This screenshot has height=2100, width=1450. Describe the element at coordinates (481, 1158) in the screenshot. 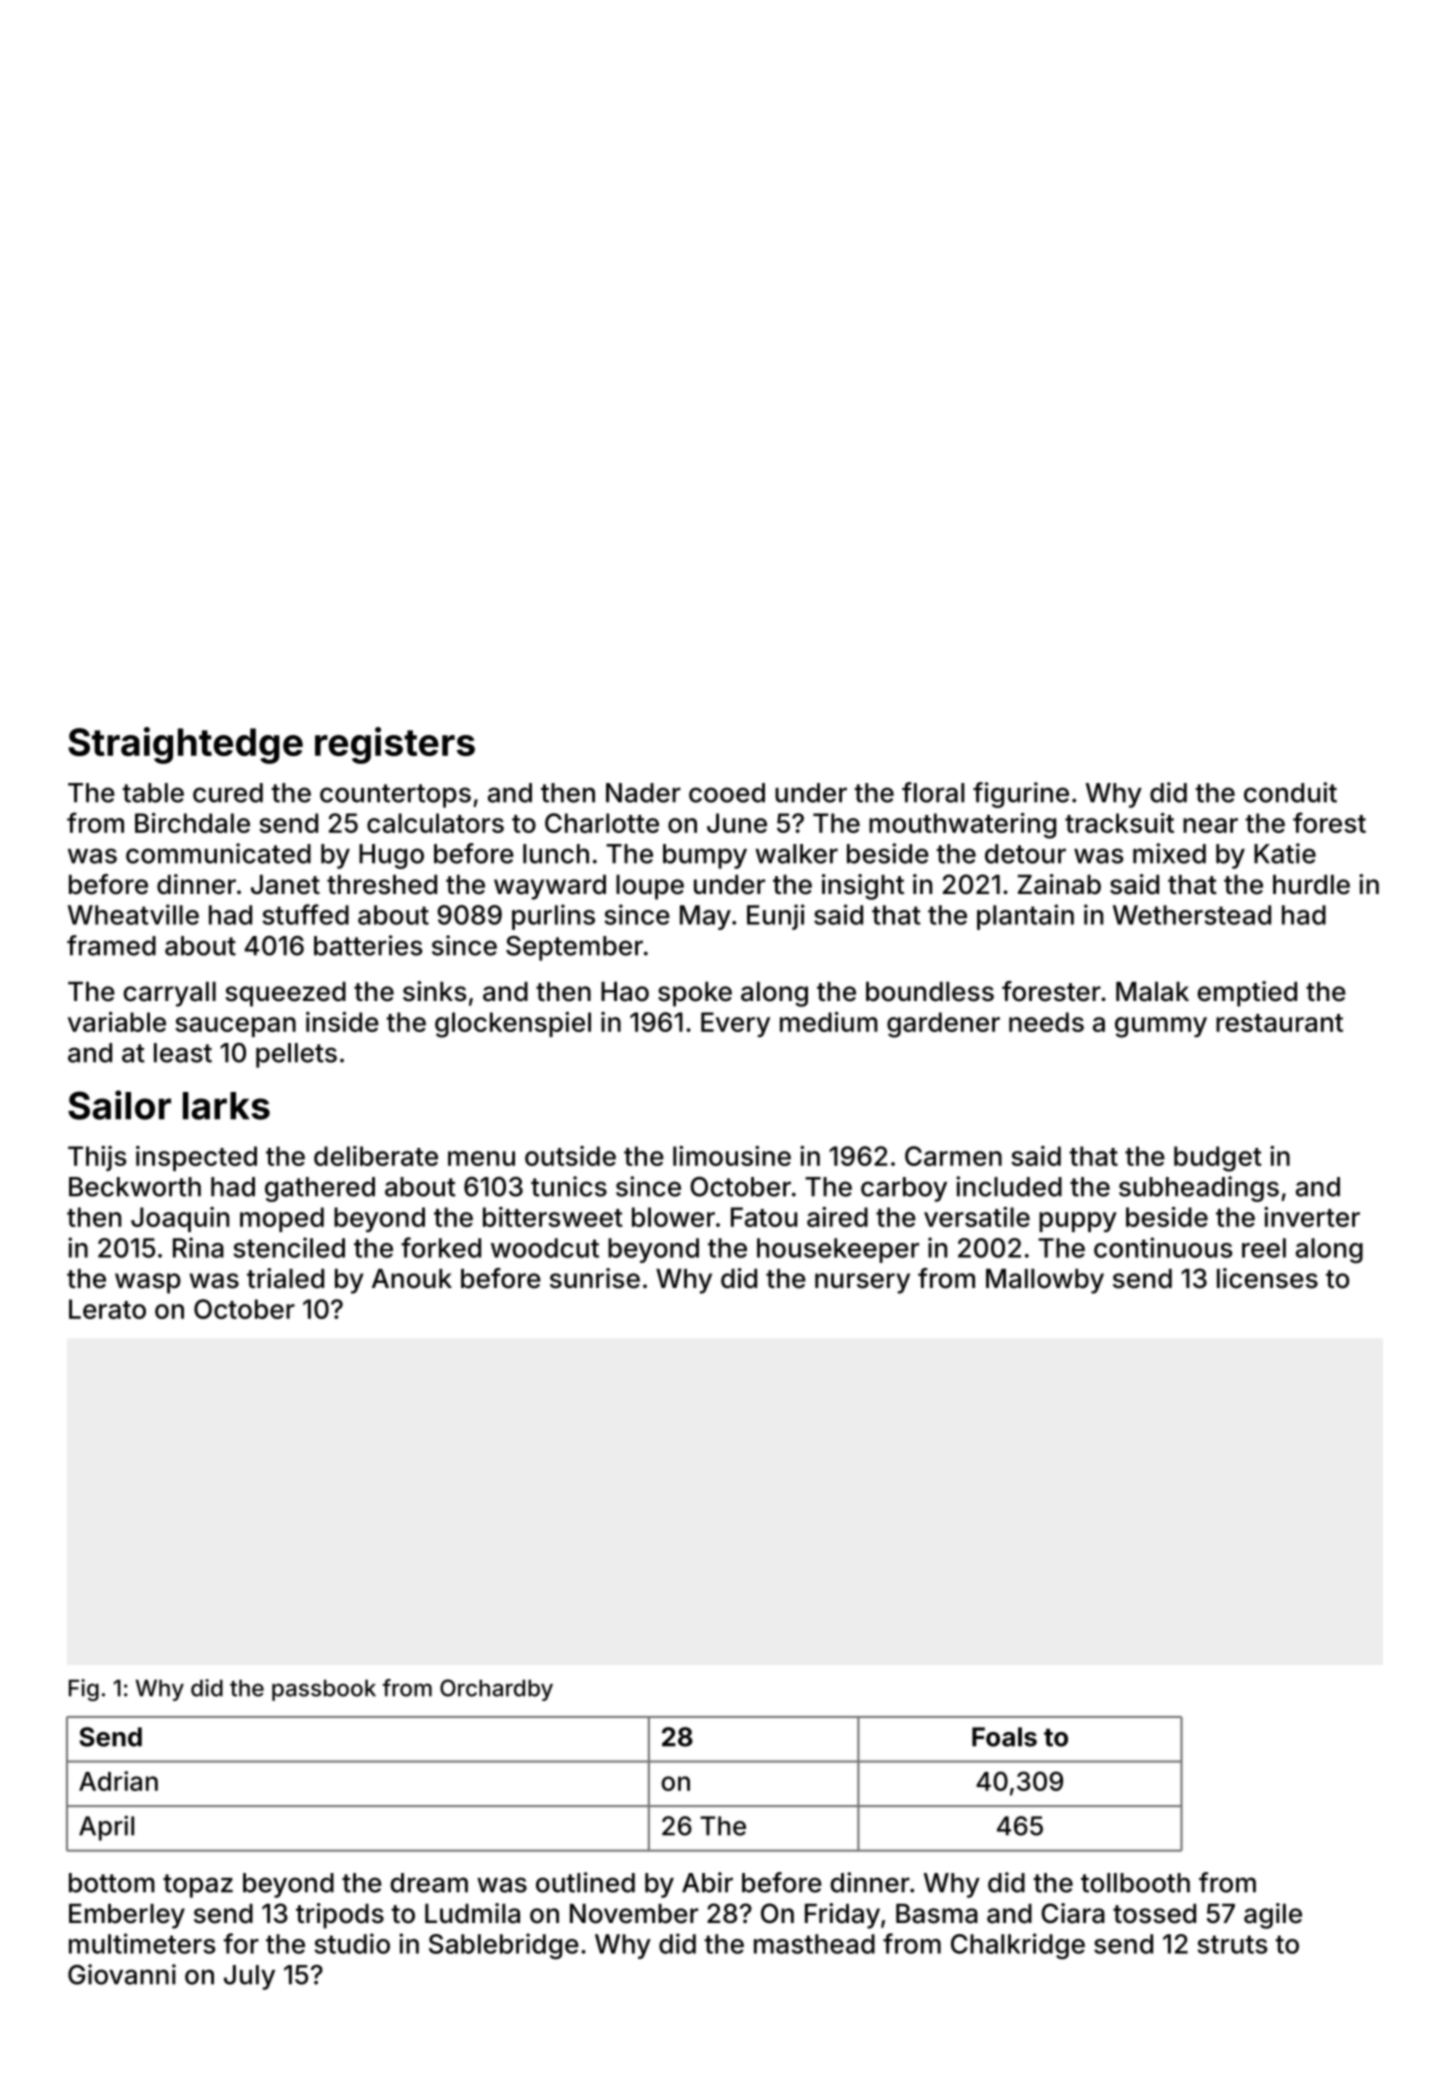

I see `menu` at that location.
